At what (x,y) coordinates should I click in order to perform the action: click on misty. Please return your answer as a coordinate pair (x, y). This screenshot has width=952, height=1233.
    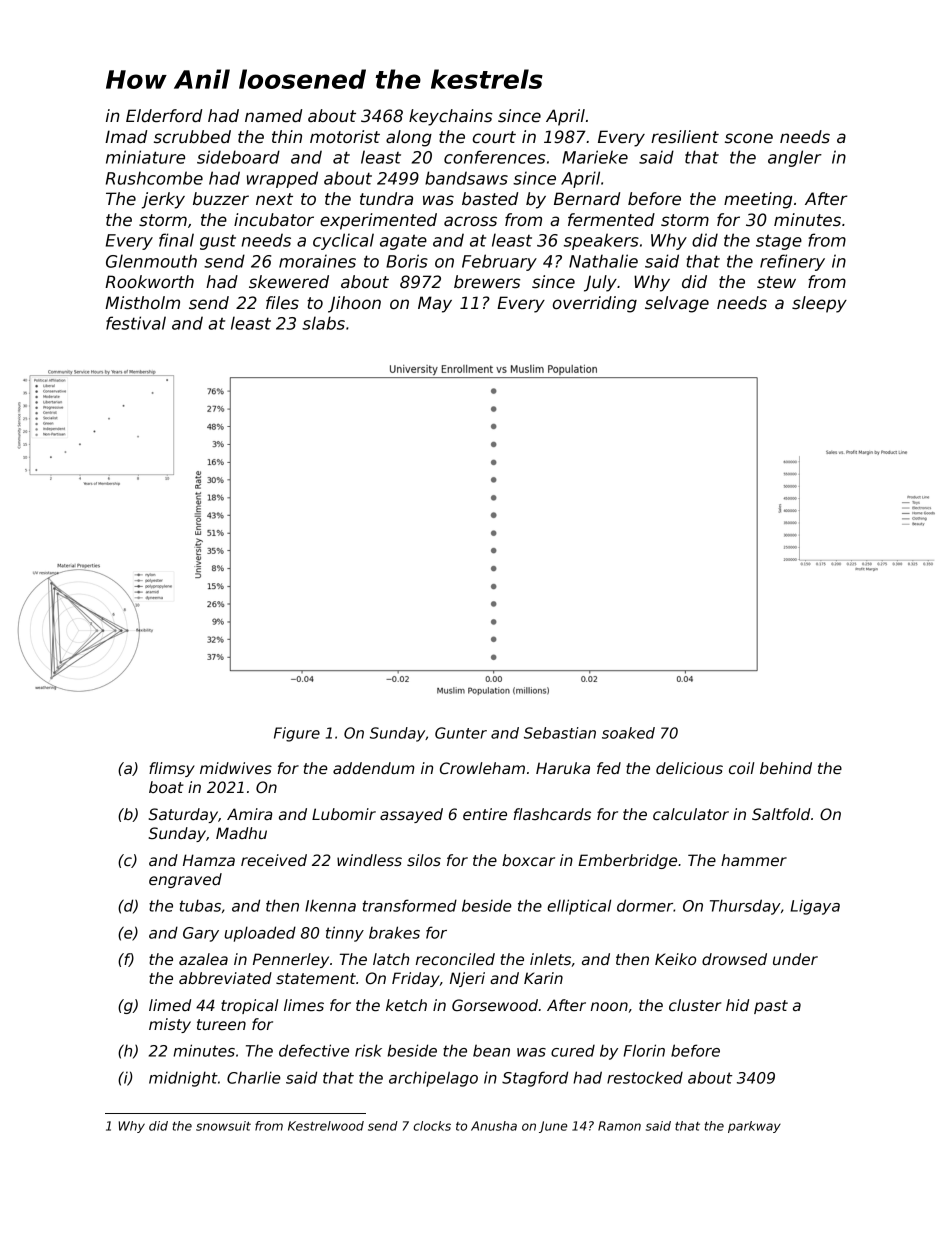
    Looking at the image, I should click on (170, 1025).
